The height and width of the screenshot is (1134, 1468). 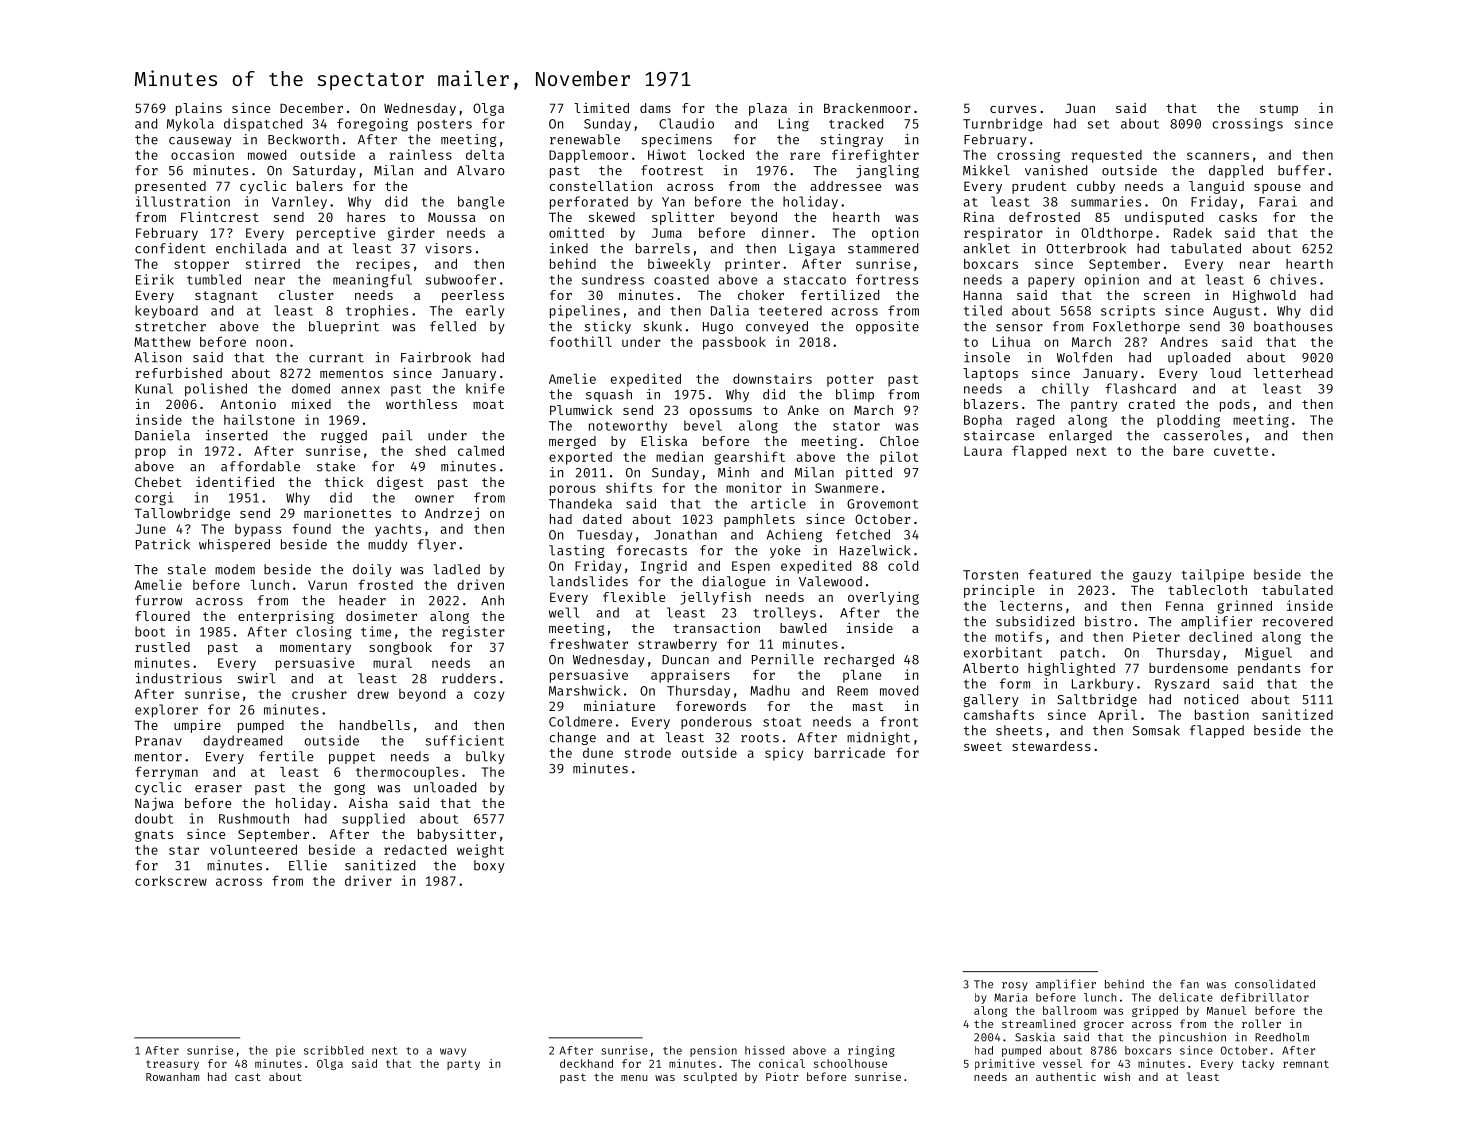 What do you see at coordinates (173, 1076) in the screenshot?
I see `Rowanham` at bounding box center [173, 1076].
